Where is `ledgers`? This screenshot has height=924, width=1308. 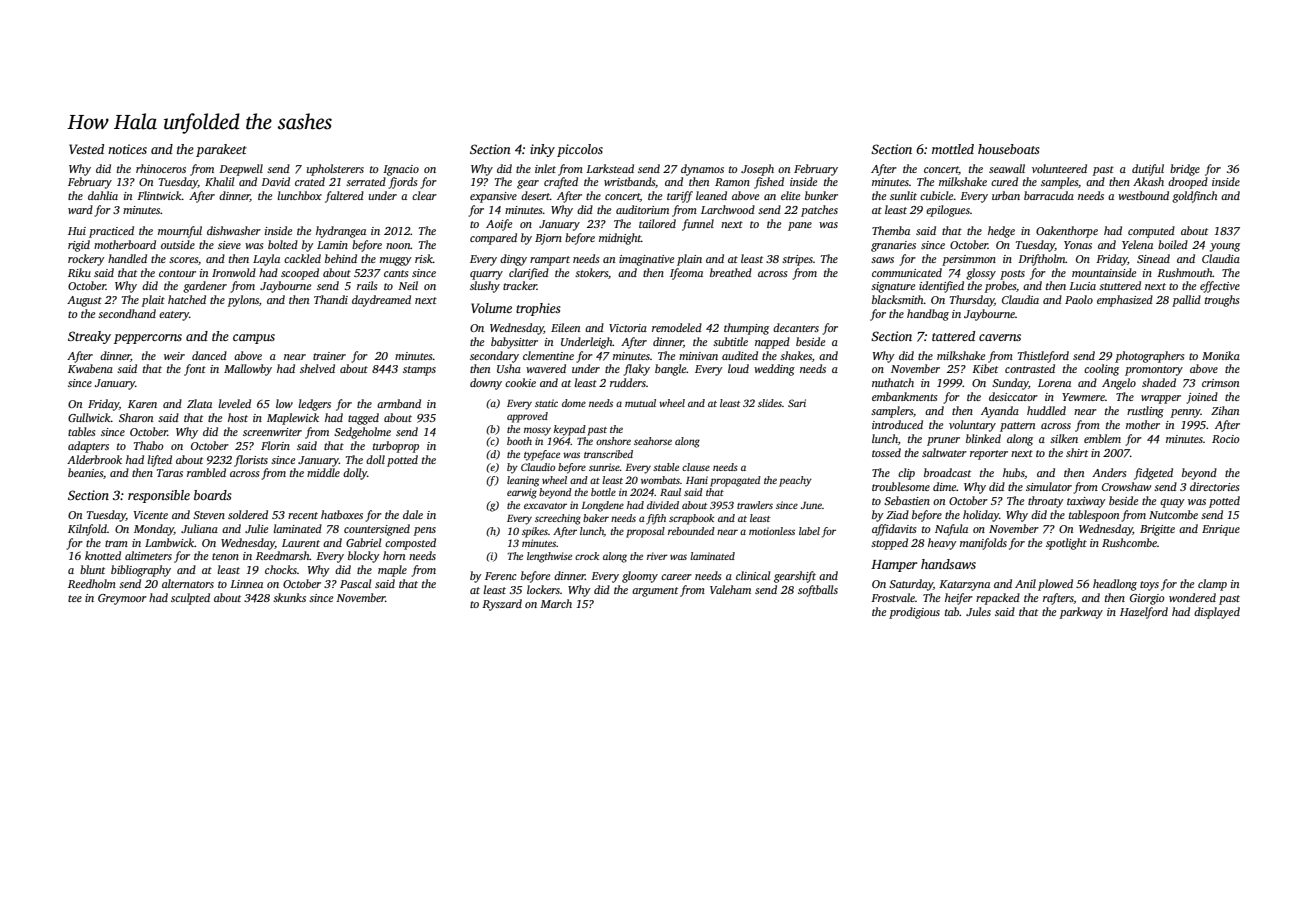
ledgers is located at coordinates (314, 405).
